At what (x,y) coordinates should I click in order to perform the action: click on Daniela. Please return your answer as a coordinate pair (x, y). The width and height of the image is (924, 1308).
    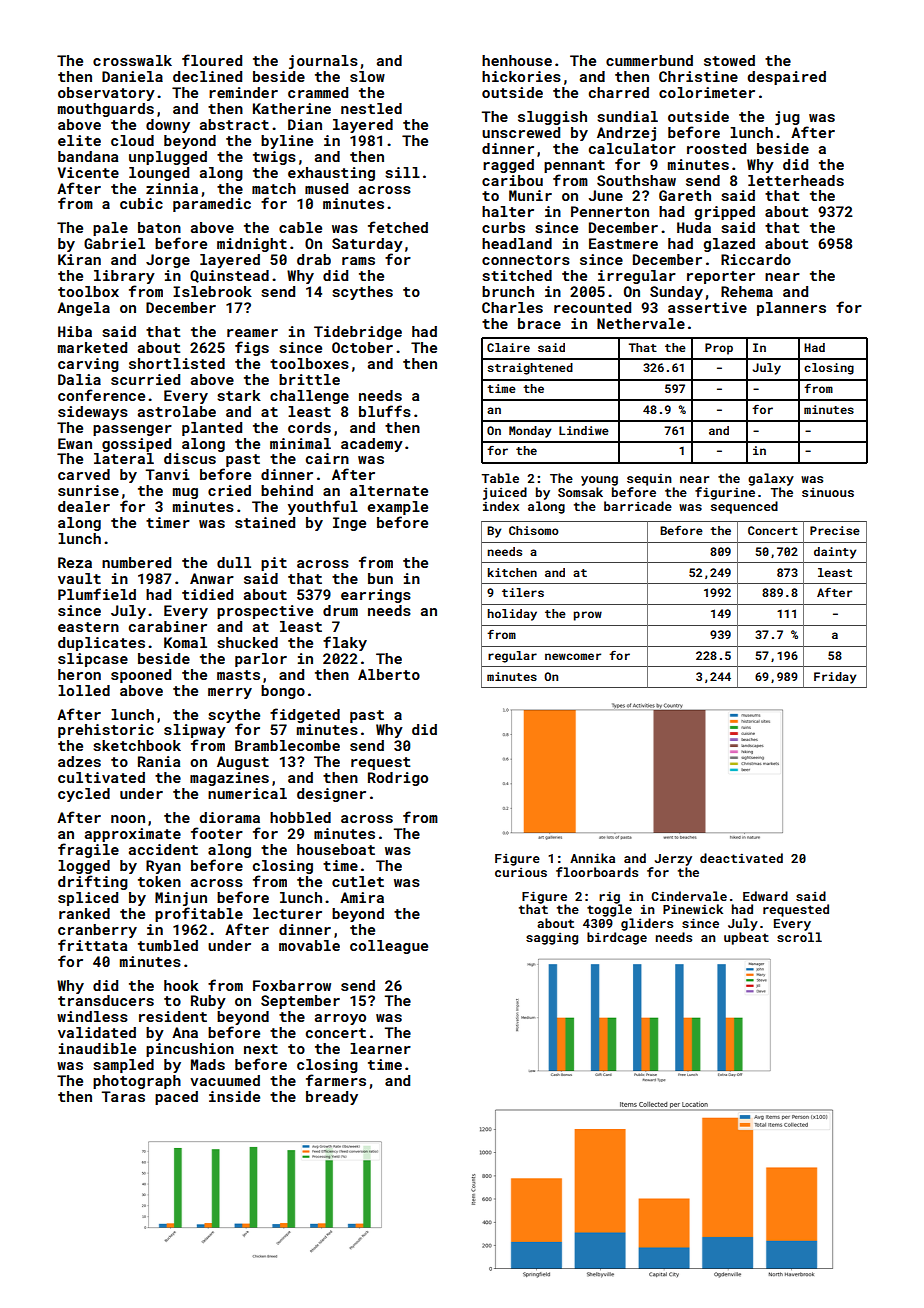
    Looking at the image, I should click on (132, 76).
